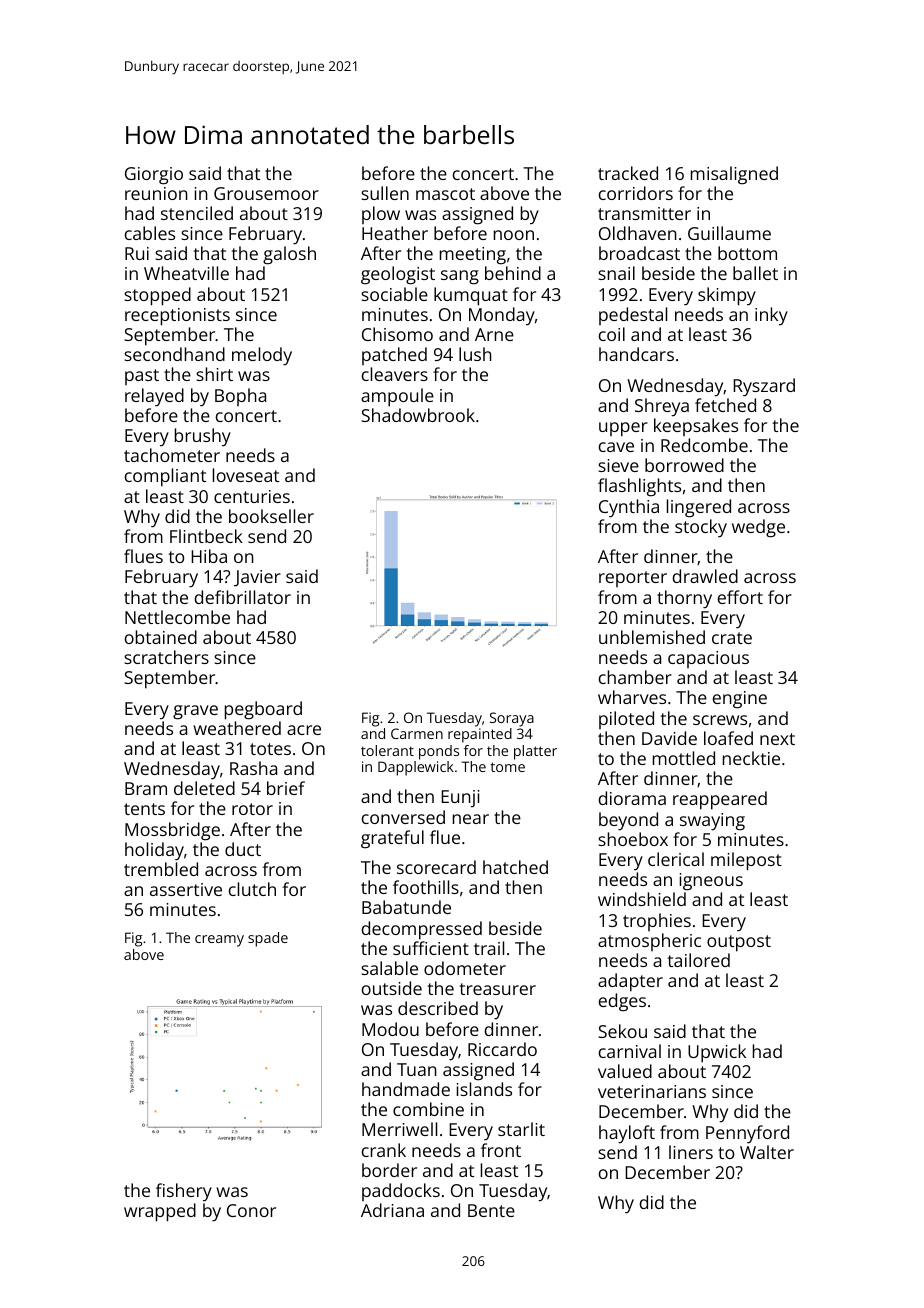 The width and height of the page is (924, 1308). What do you see at coordinates (746, 861) in the page?
I see `milepost` at bounding box center [746, 861].
